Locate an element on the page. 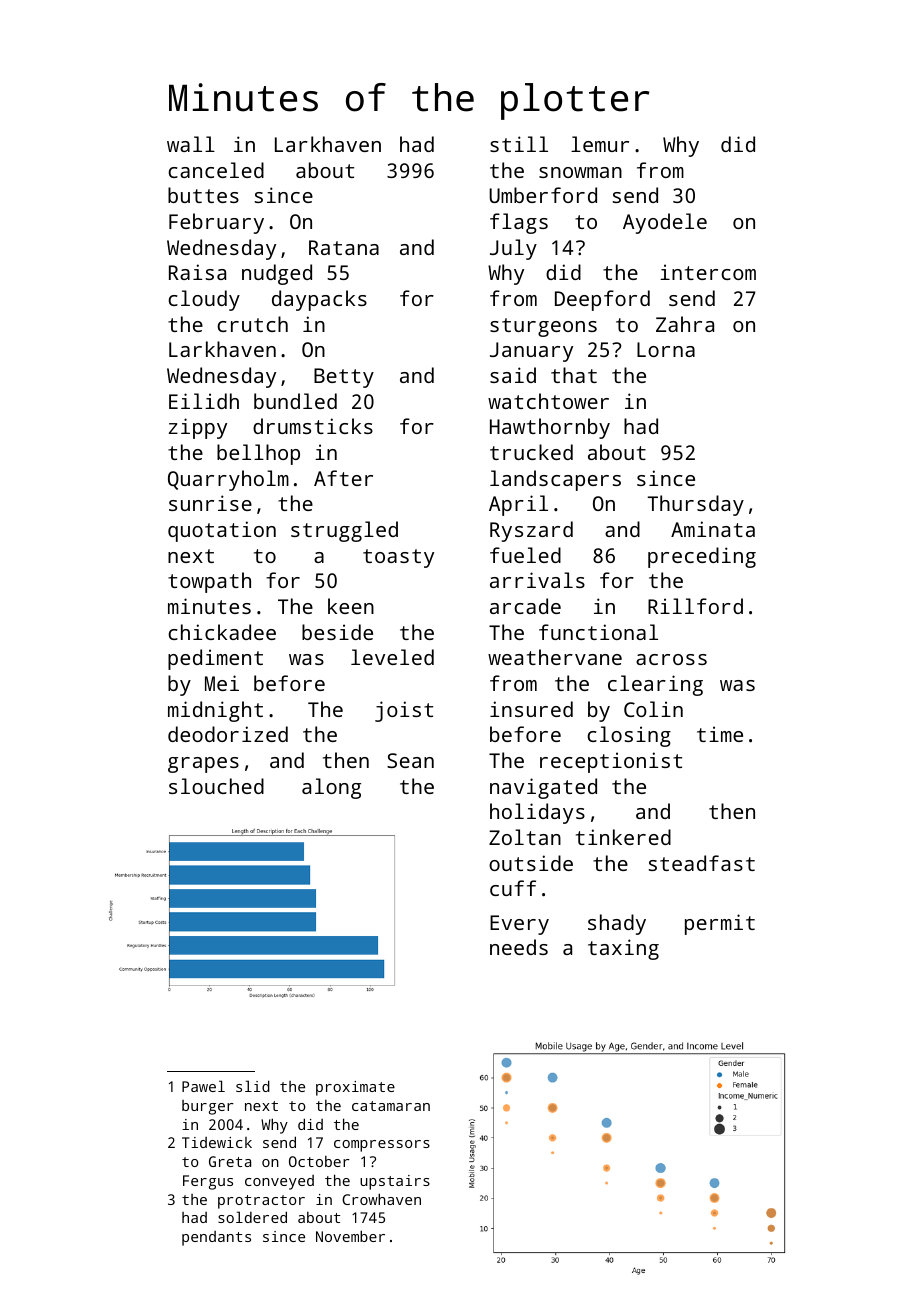 The width and height of the page is (924, 1311). Pawel is located at coordinates (203, 1086).
